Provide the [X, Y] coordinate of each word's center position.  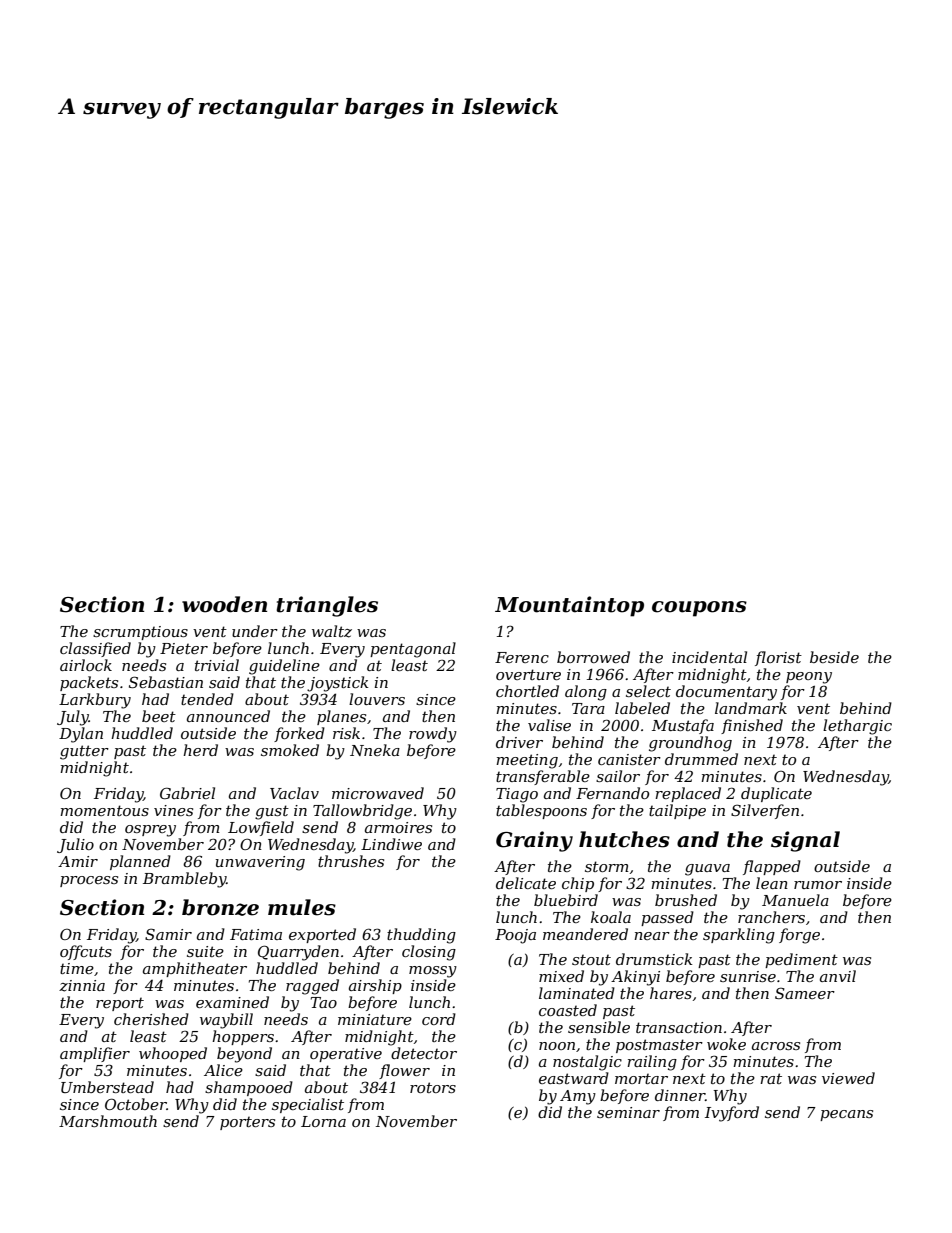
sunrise [748, 976]
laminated [577, 993]
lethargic [857, 727]
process [89, 881]
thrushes [351, 861]
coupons [699, 609]
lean [772, 883]
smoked [290, 750]
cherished [151, 1019]
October [136, 1104]
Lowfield [261, 828]
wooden [224, 604]
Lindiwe [391, 844]
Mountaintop [569, 606]
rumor [818, 885]
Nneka [375, 750]
